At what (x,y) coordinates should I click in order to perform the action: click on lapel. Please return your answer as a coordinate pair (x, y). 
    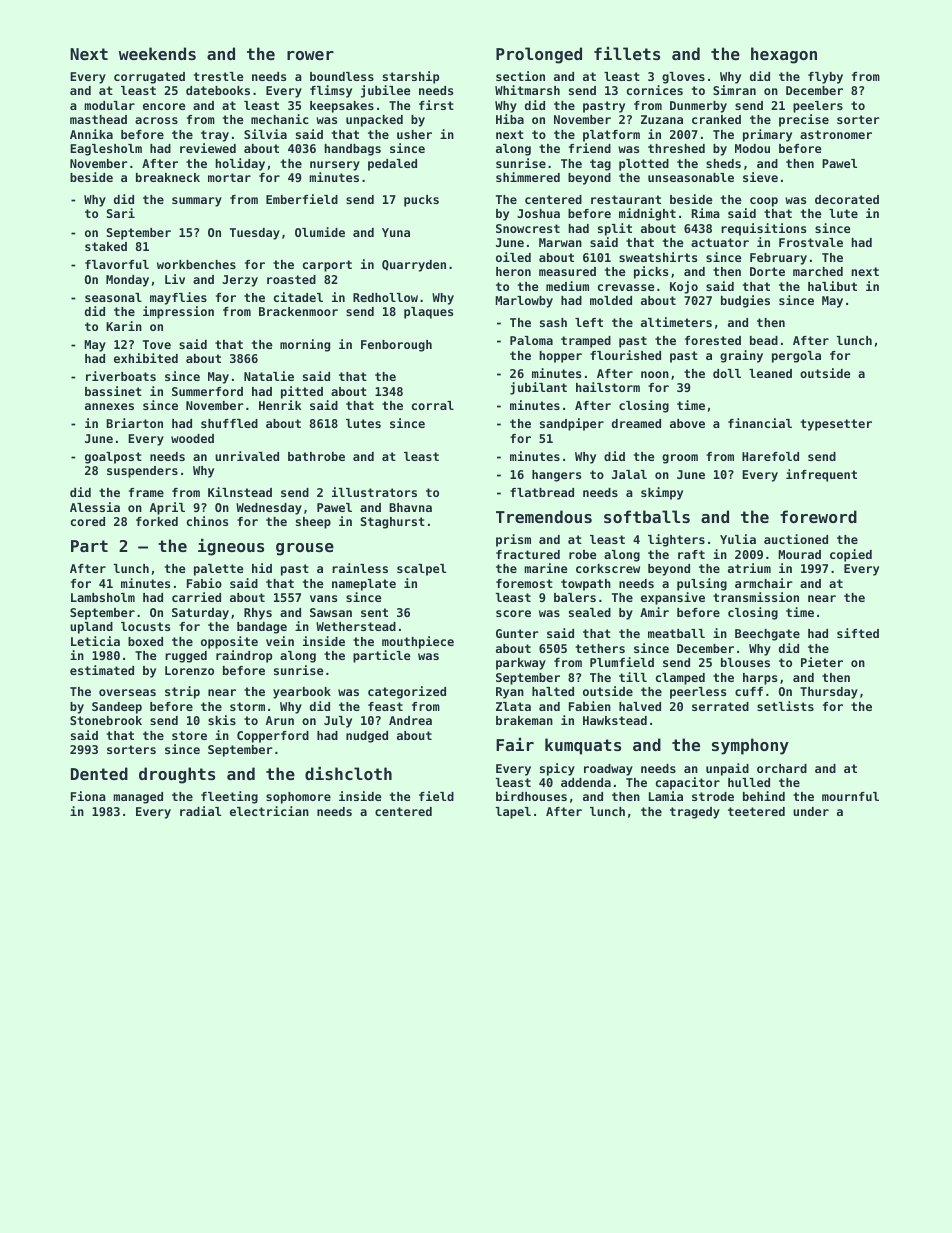
    Looking at the image, I should click on (513, 813).
